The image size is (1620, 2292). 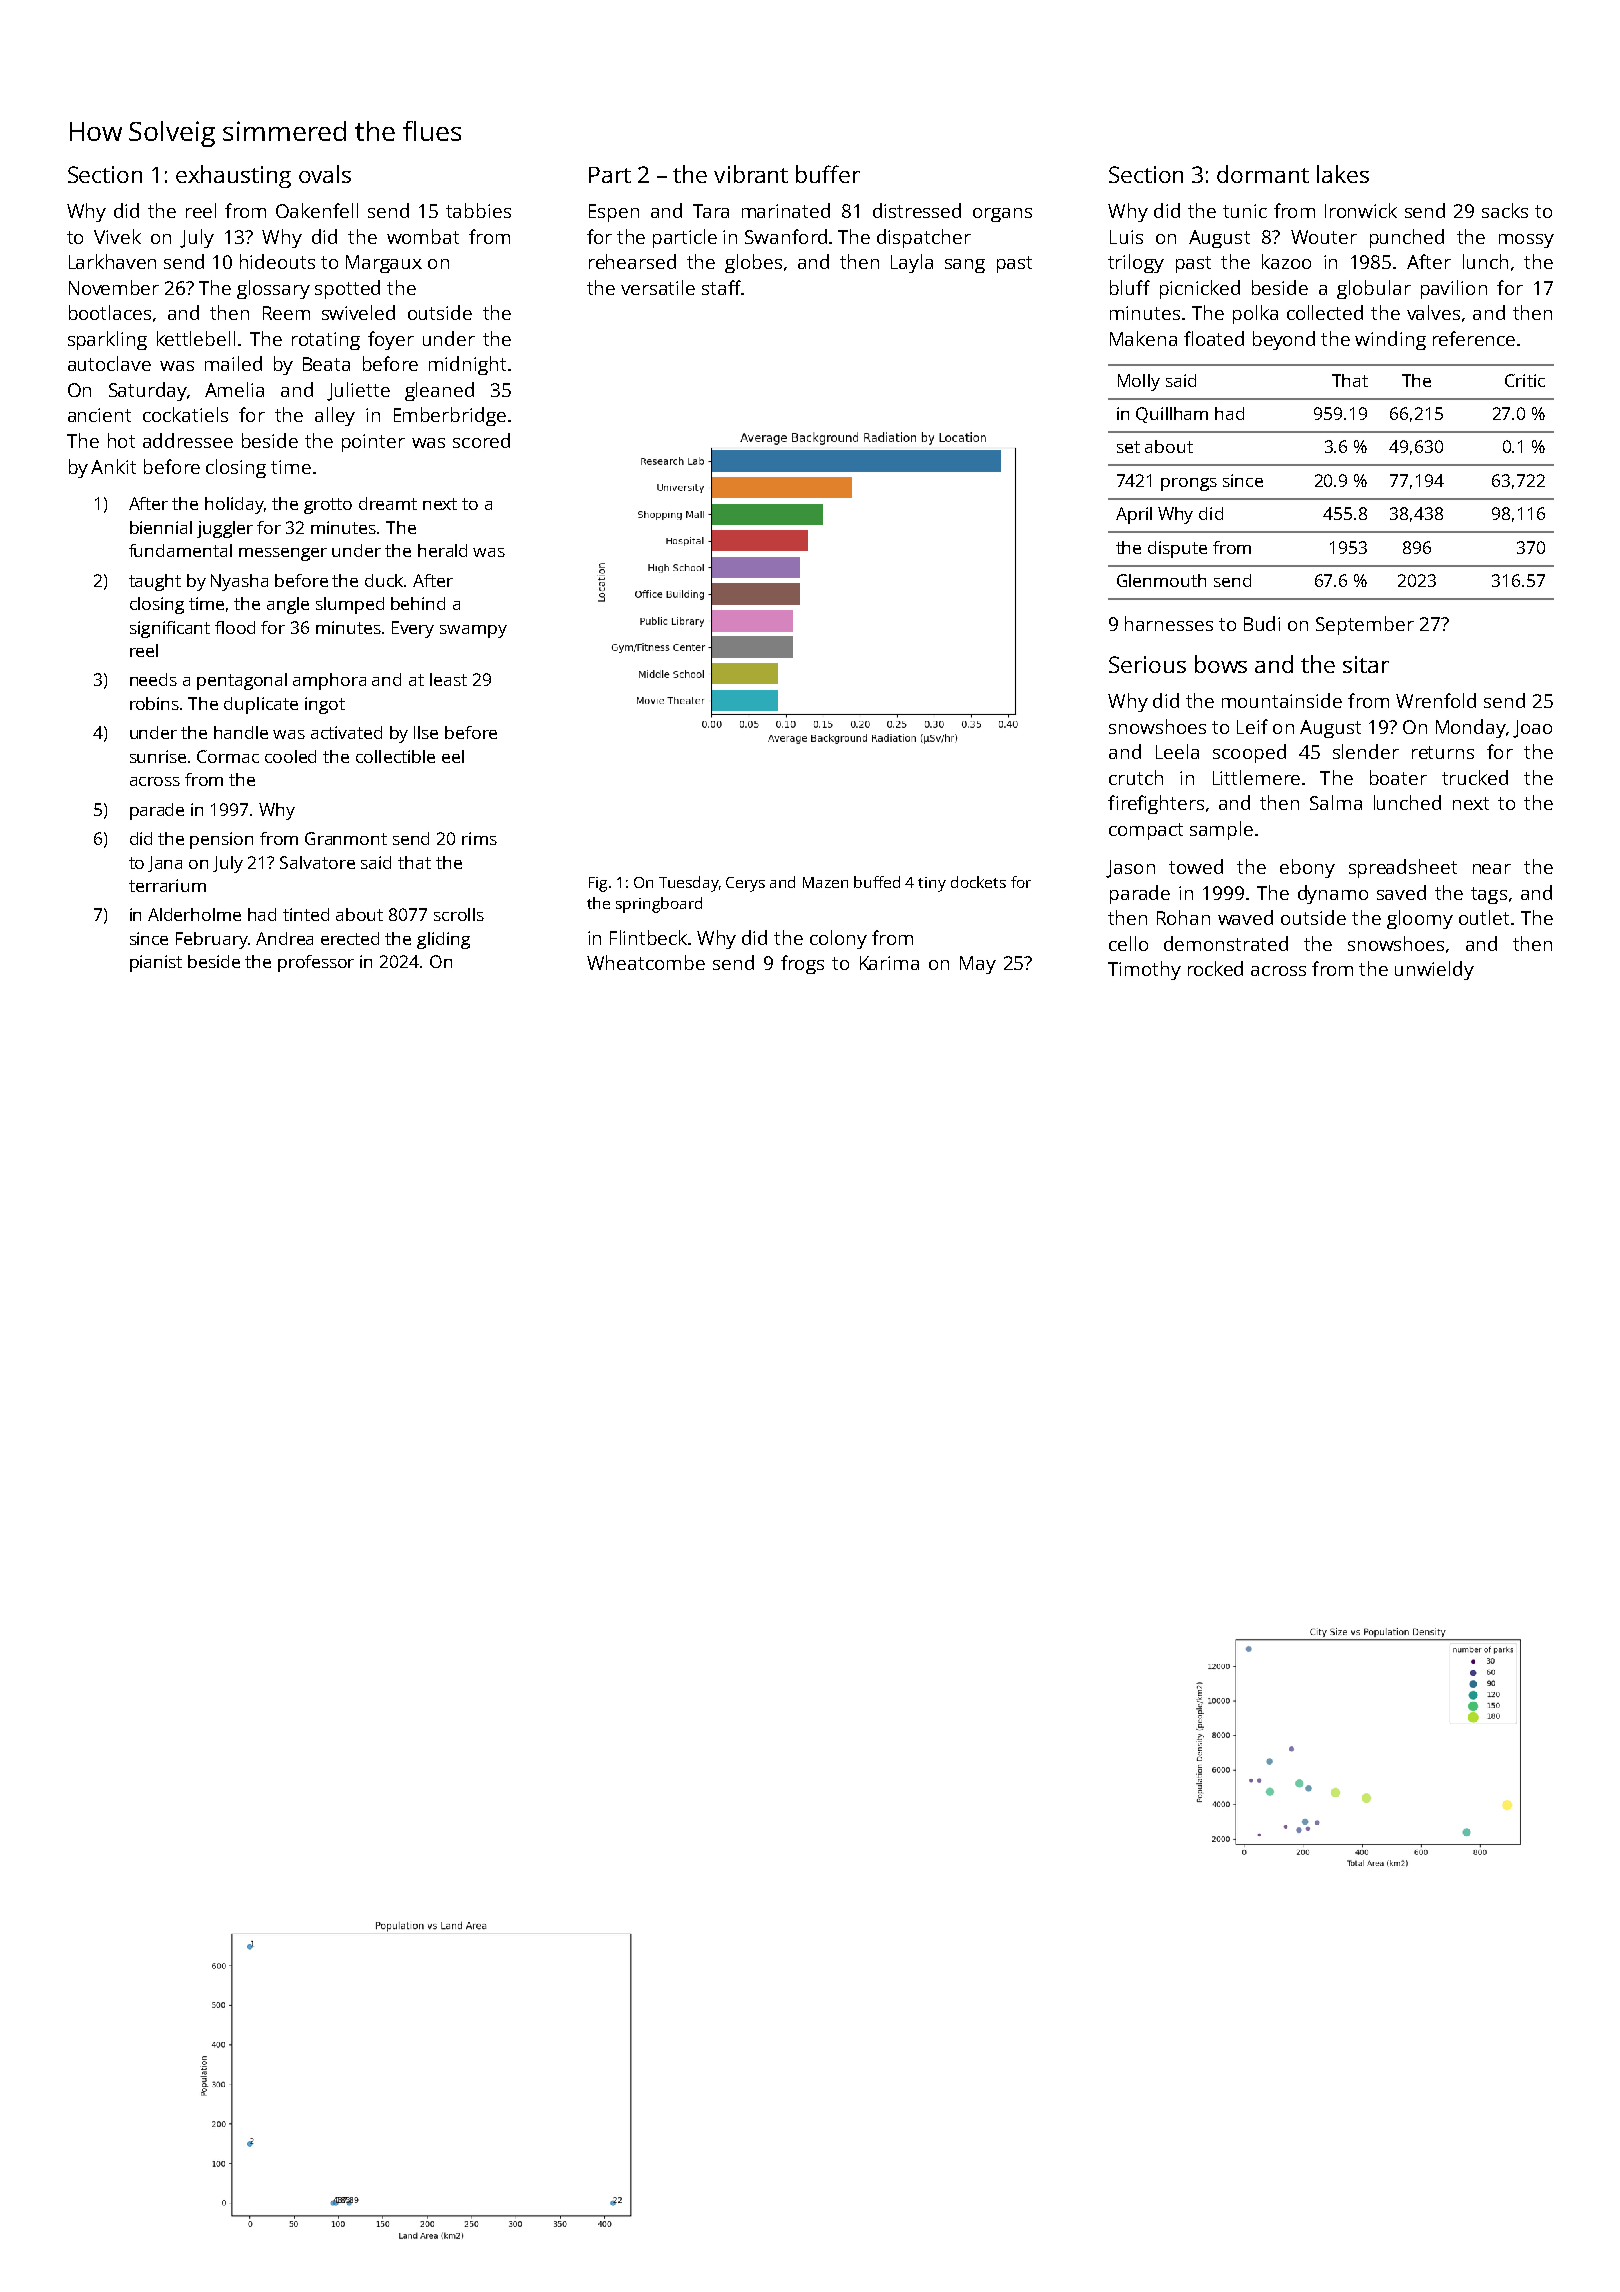 What do you see at coordinates (228, 756) in the page?
I see `Cormac` at bounding box center [228, 756].
